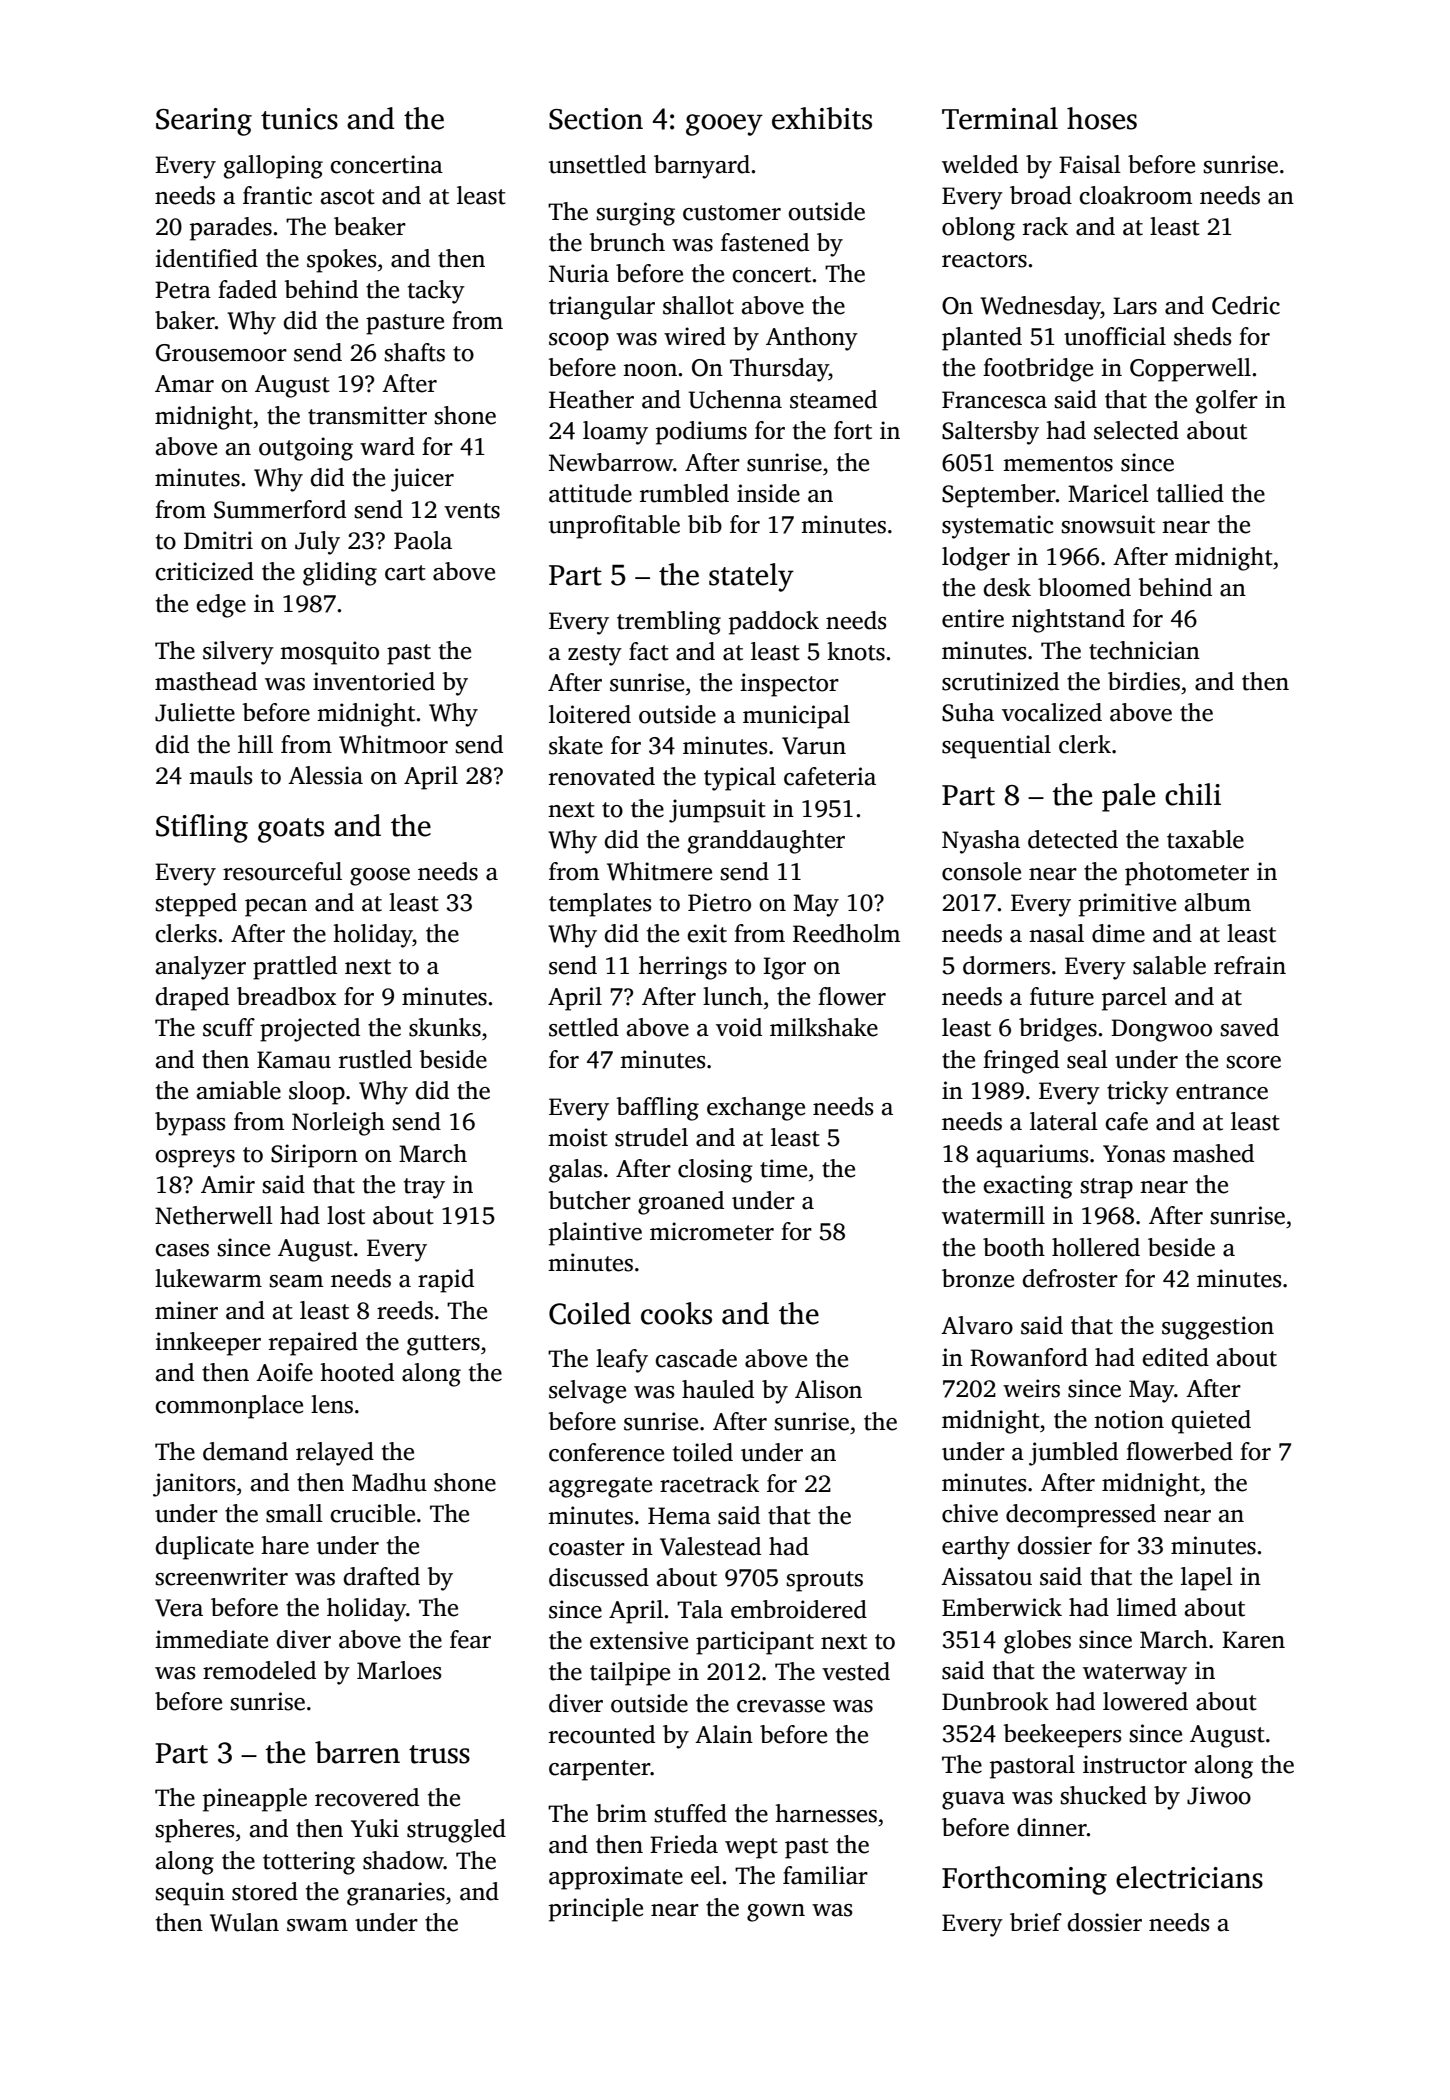  I want to click on harnesses, so click(826, 1813).
